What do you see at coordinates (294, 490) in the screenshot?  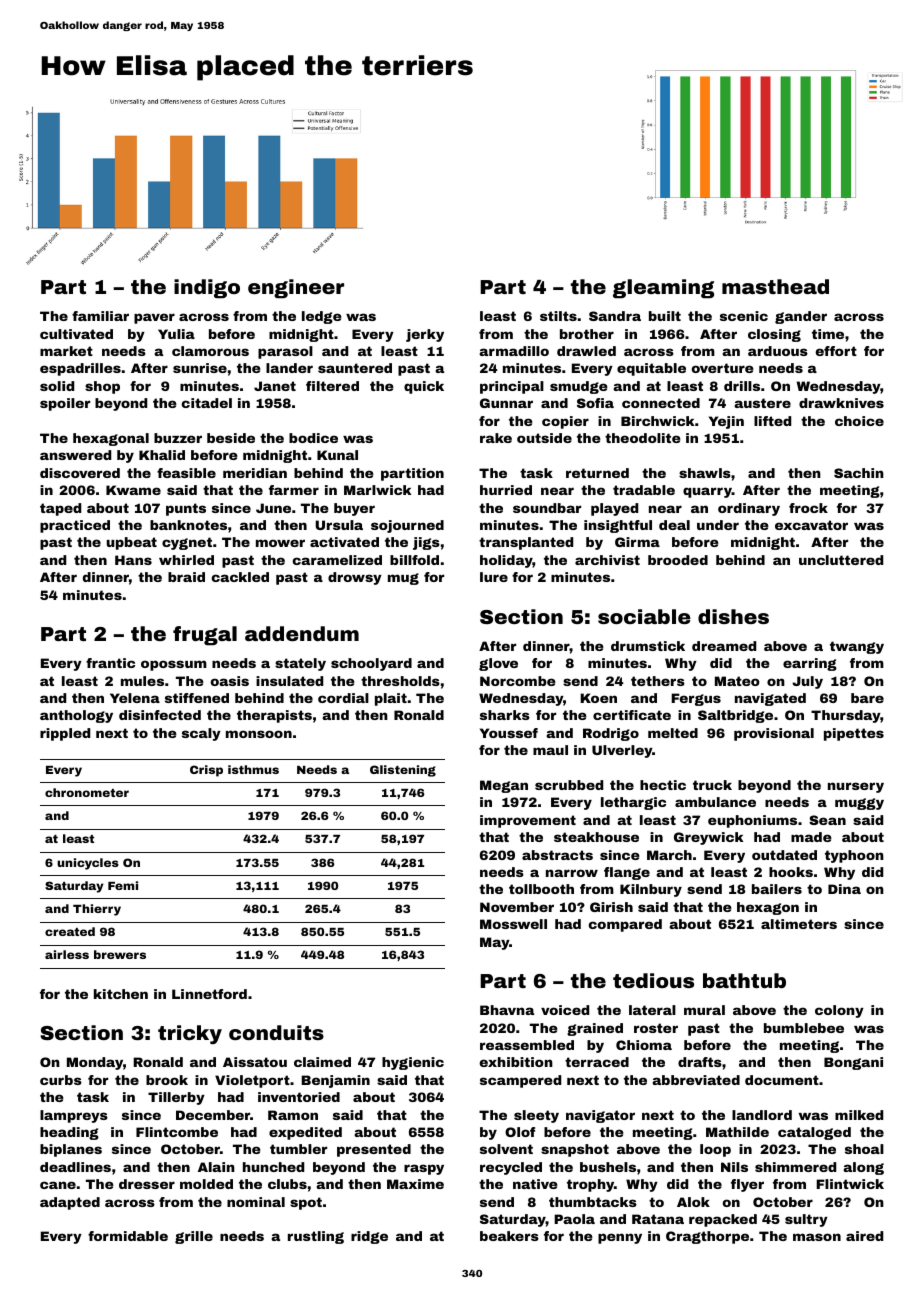 I see `farmer` at bounding box center [294, 490].
